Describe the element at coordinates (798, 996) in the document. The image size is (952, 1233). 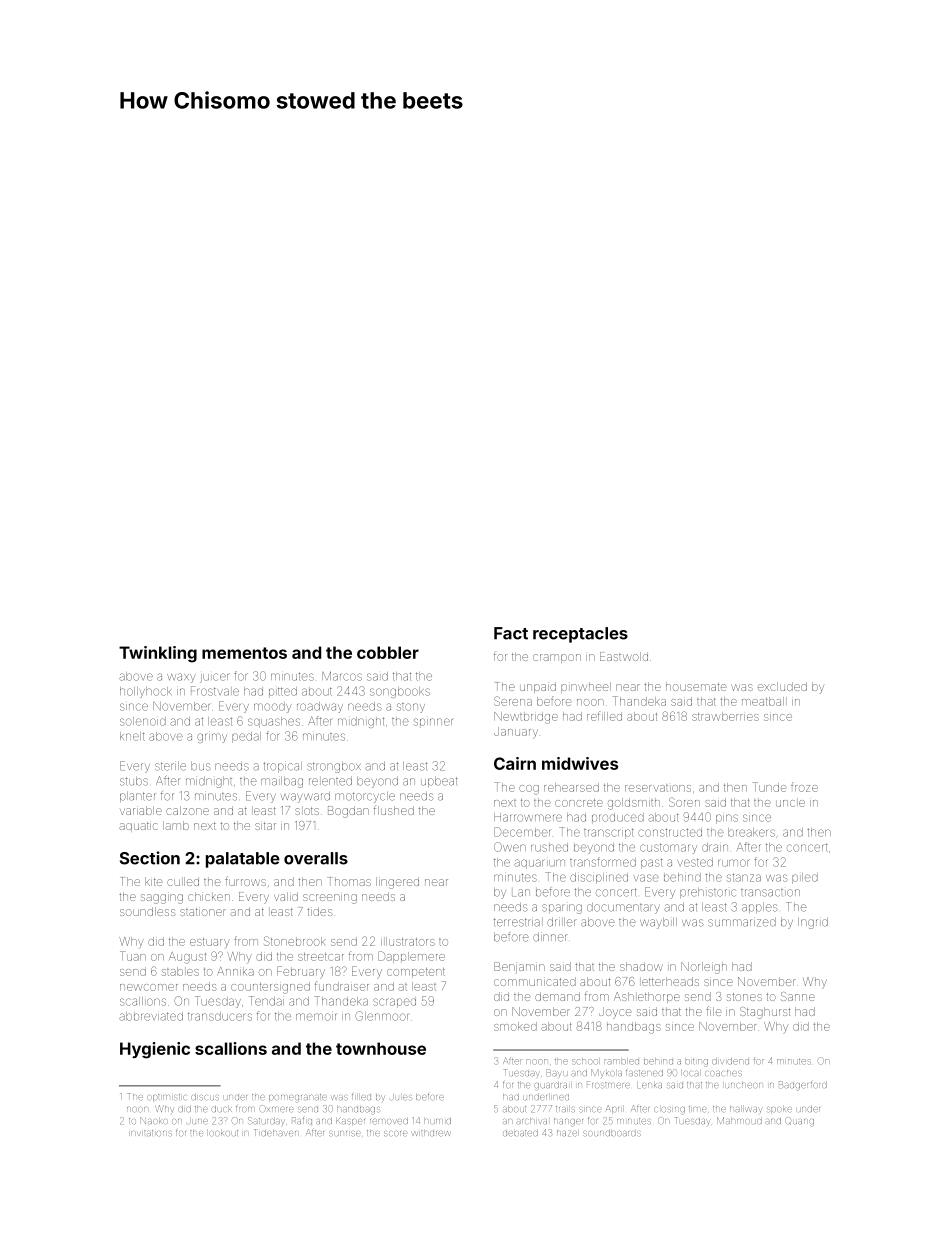
I see `Sanne` at that location.
